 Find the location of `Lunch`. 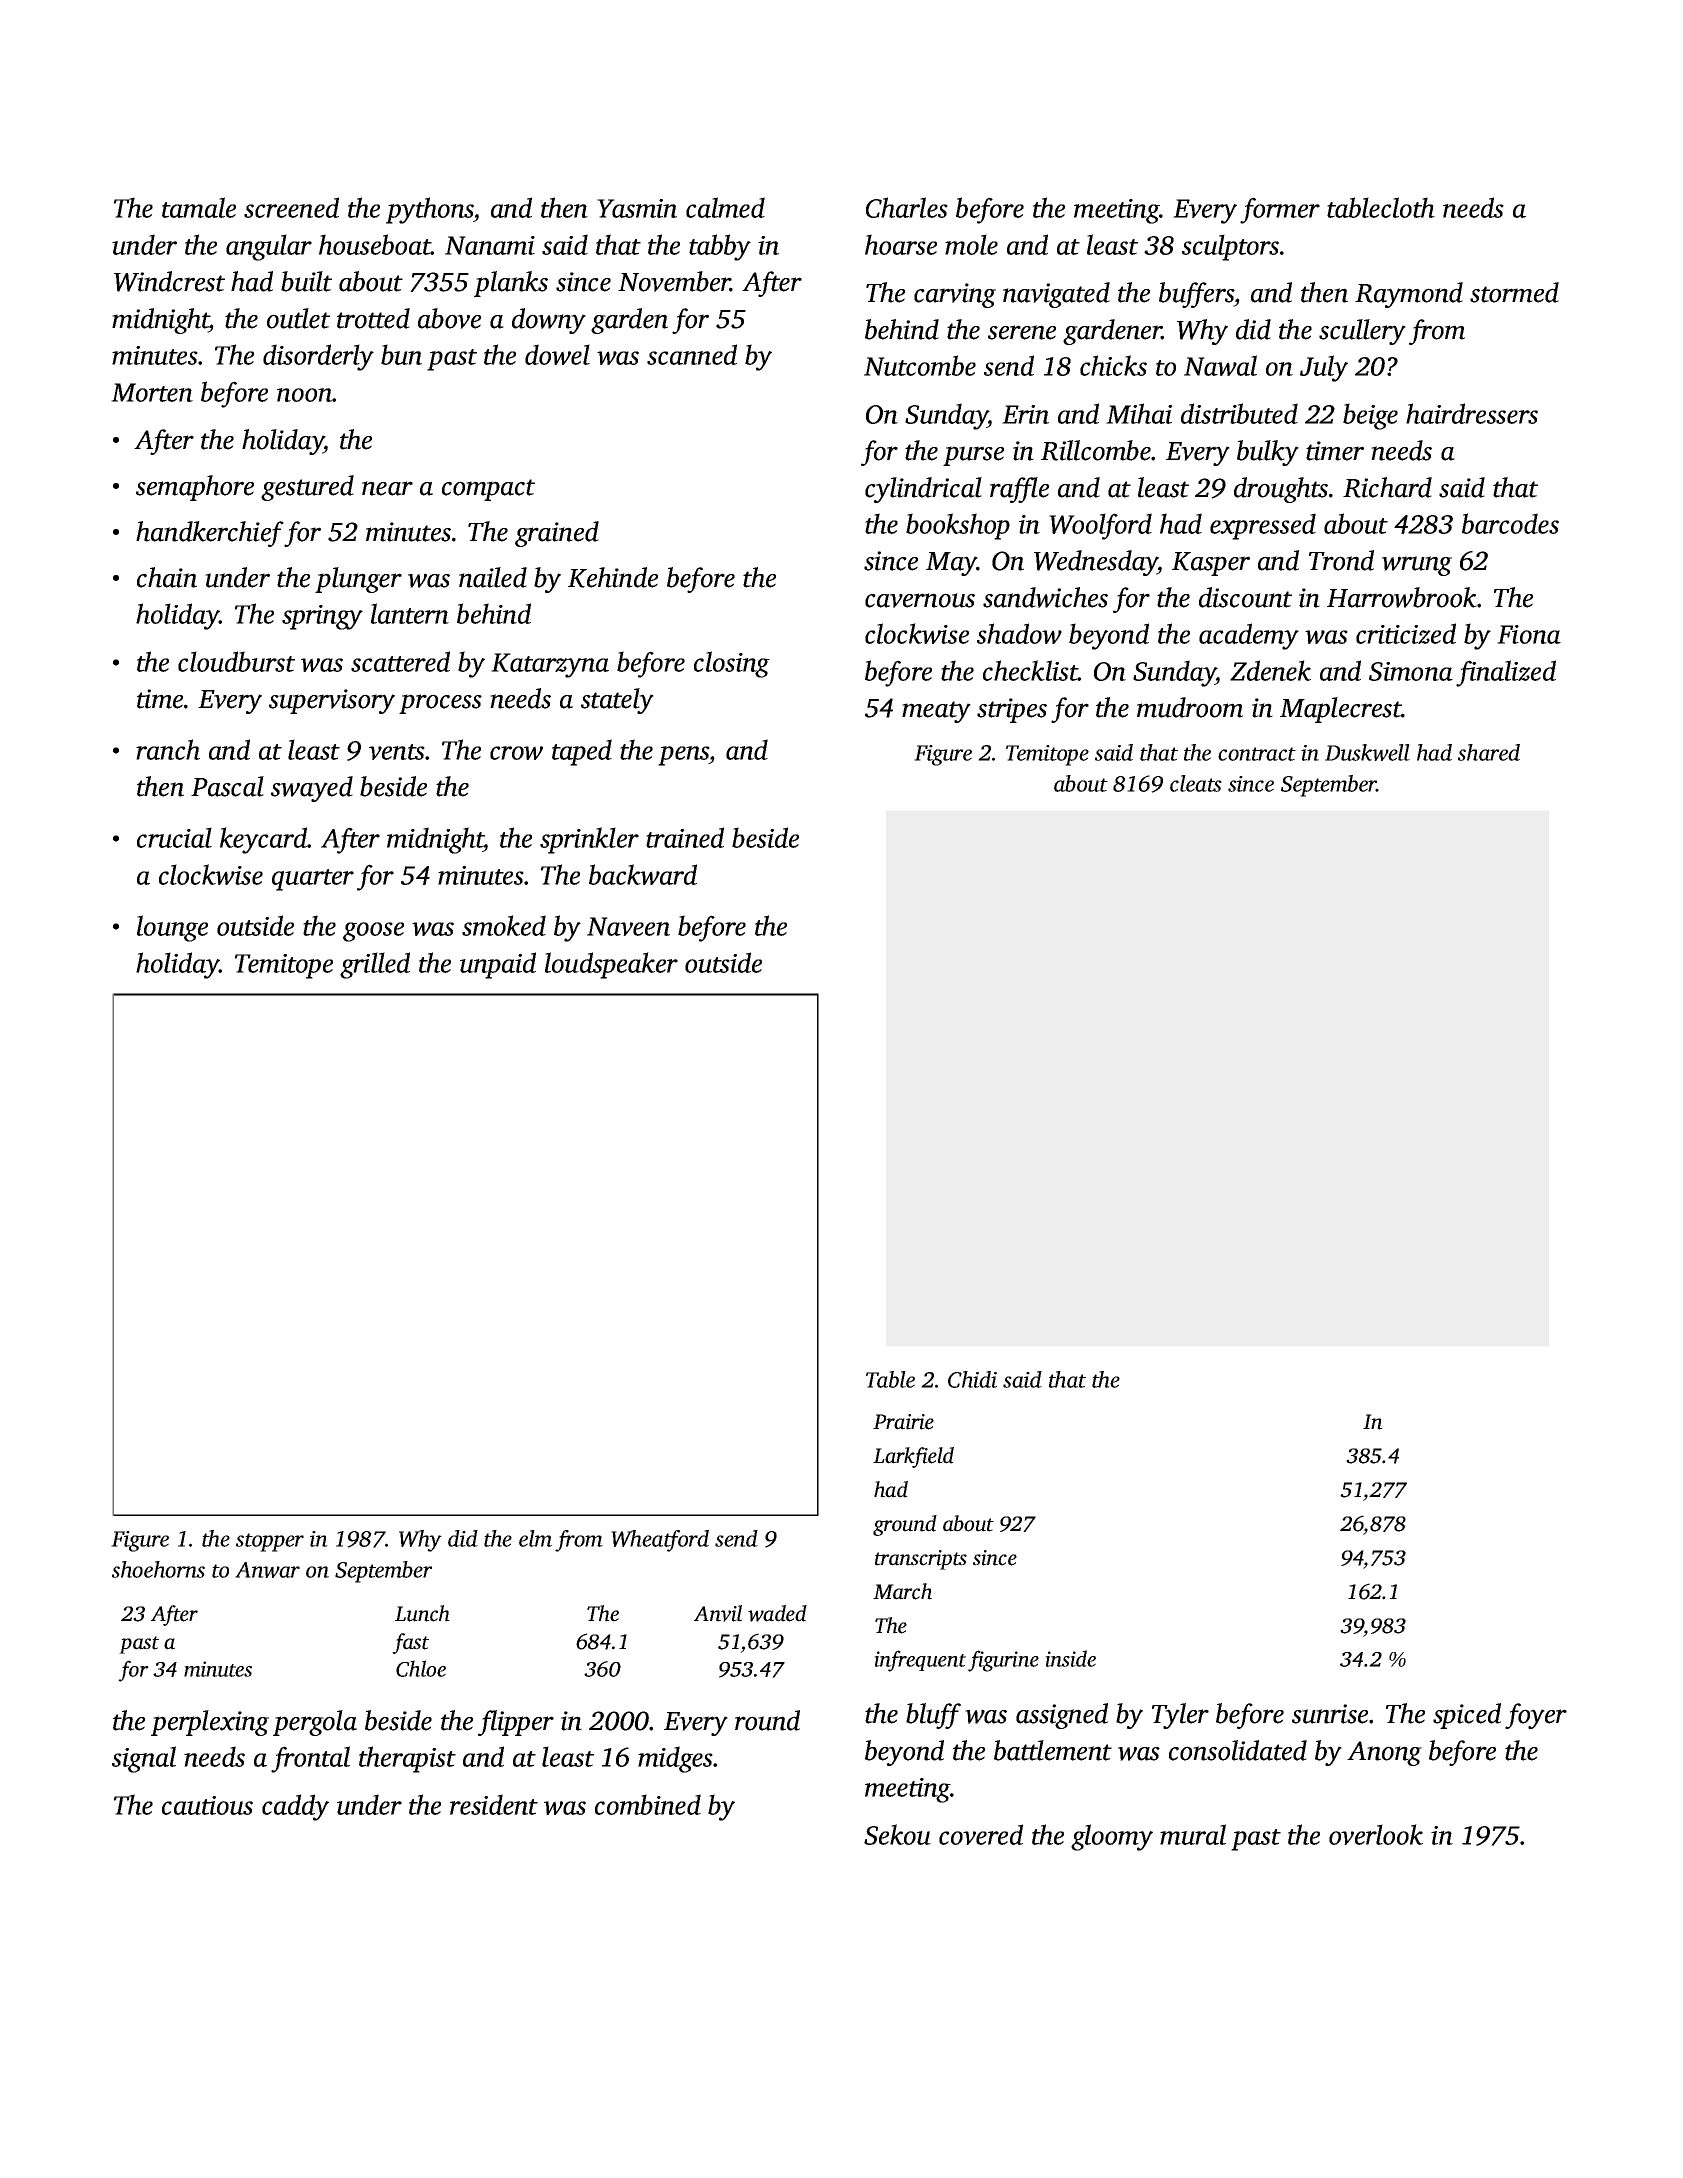

Lunch is located at coordinates (422, 1613).
